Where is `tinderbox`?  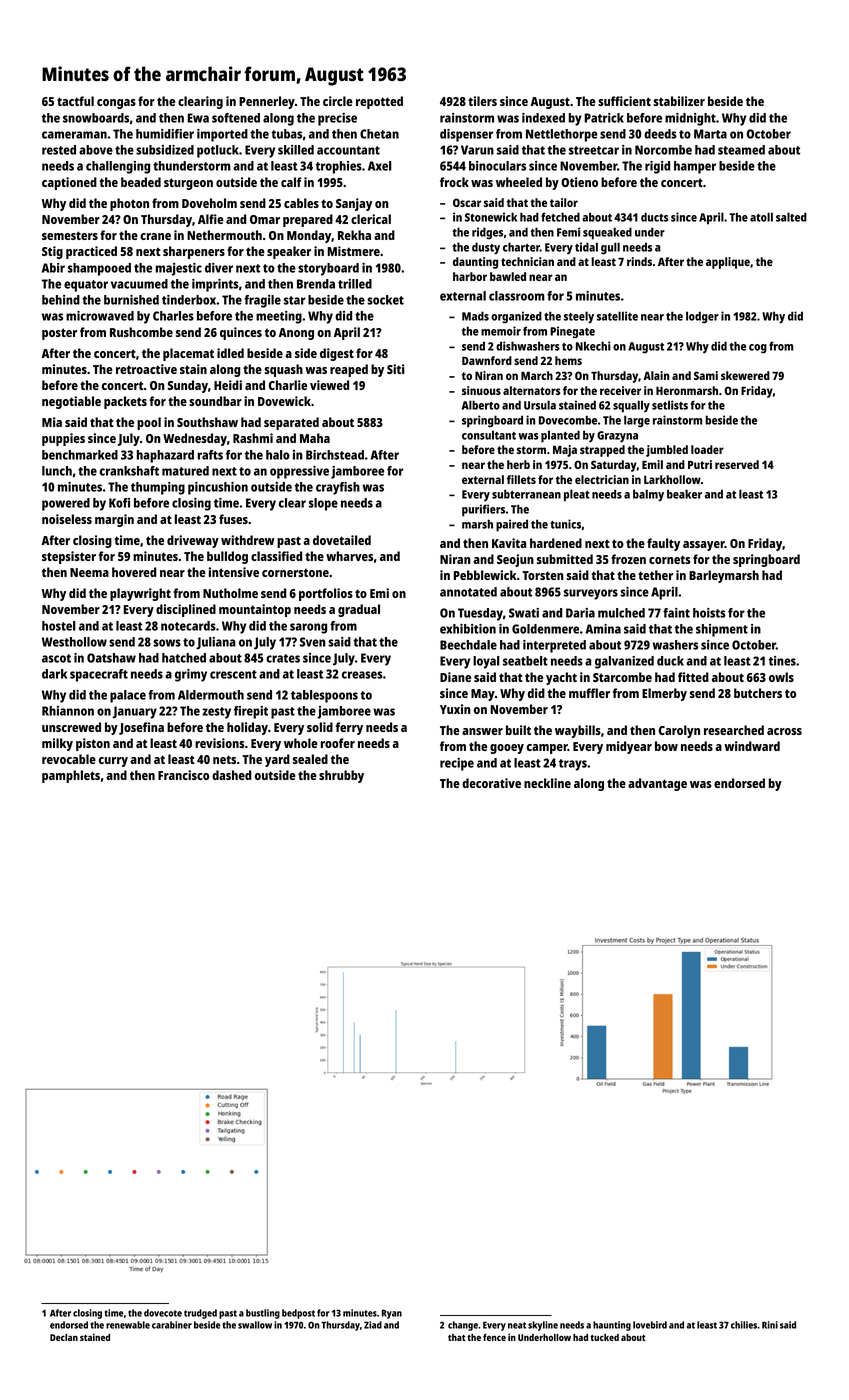
tinderbox is located at coordinates (189, 300).
